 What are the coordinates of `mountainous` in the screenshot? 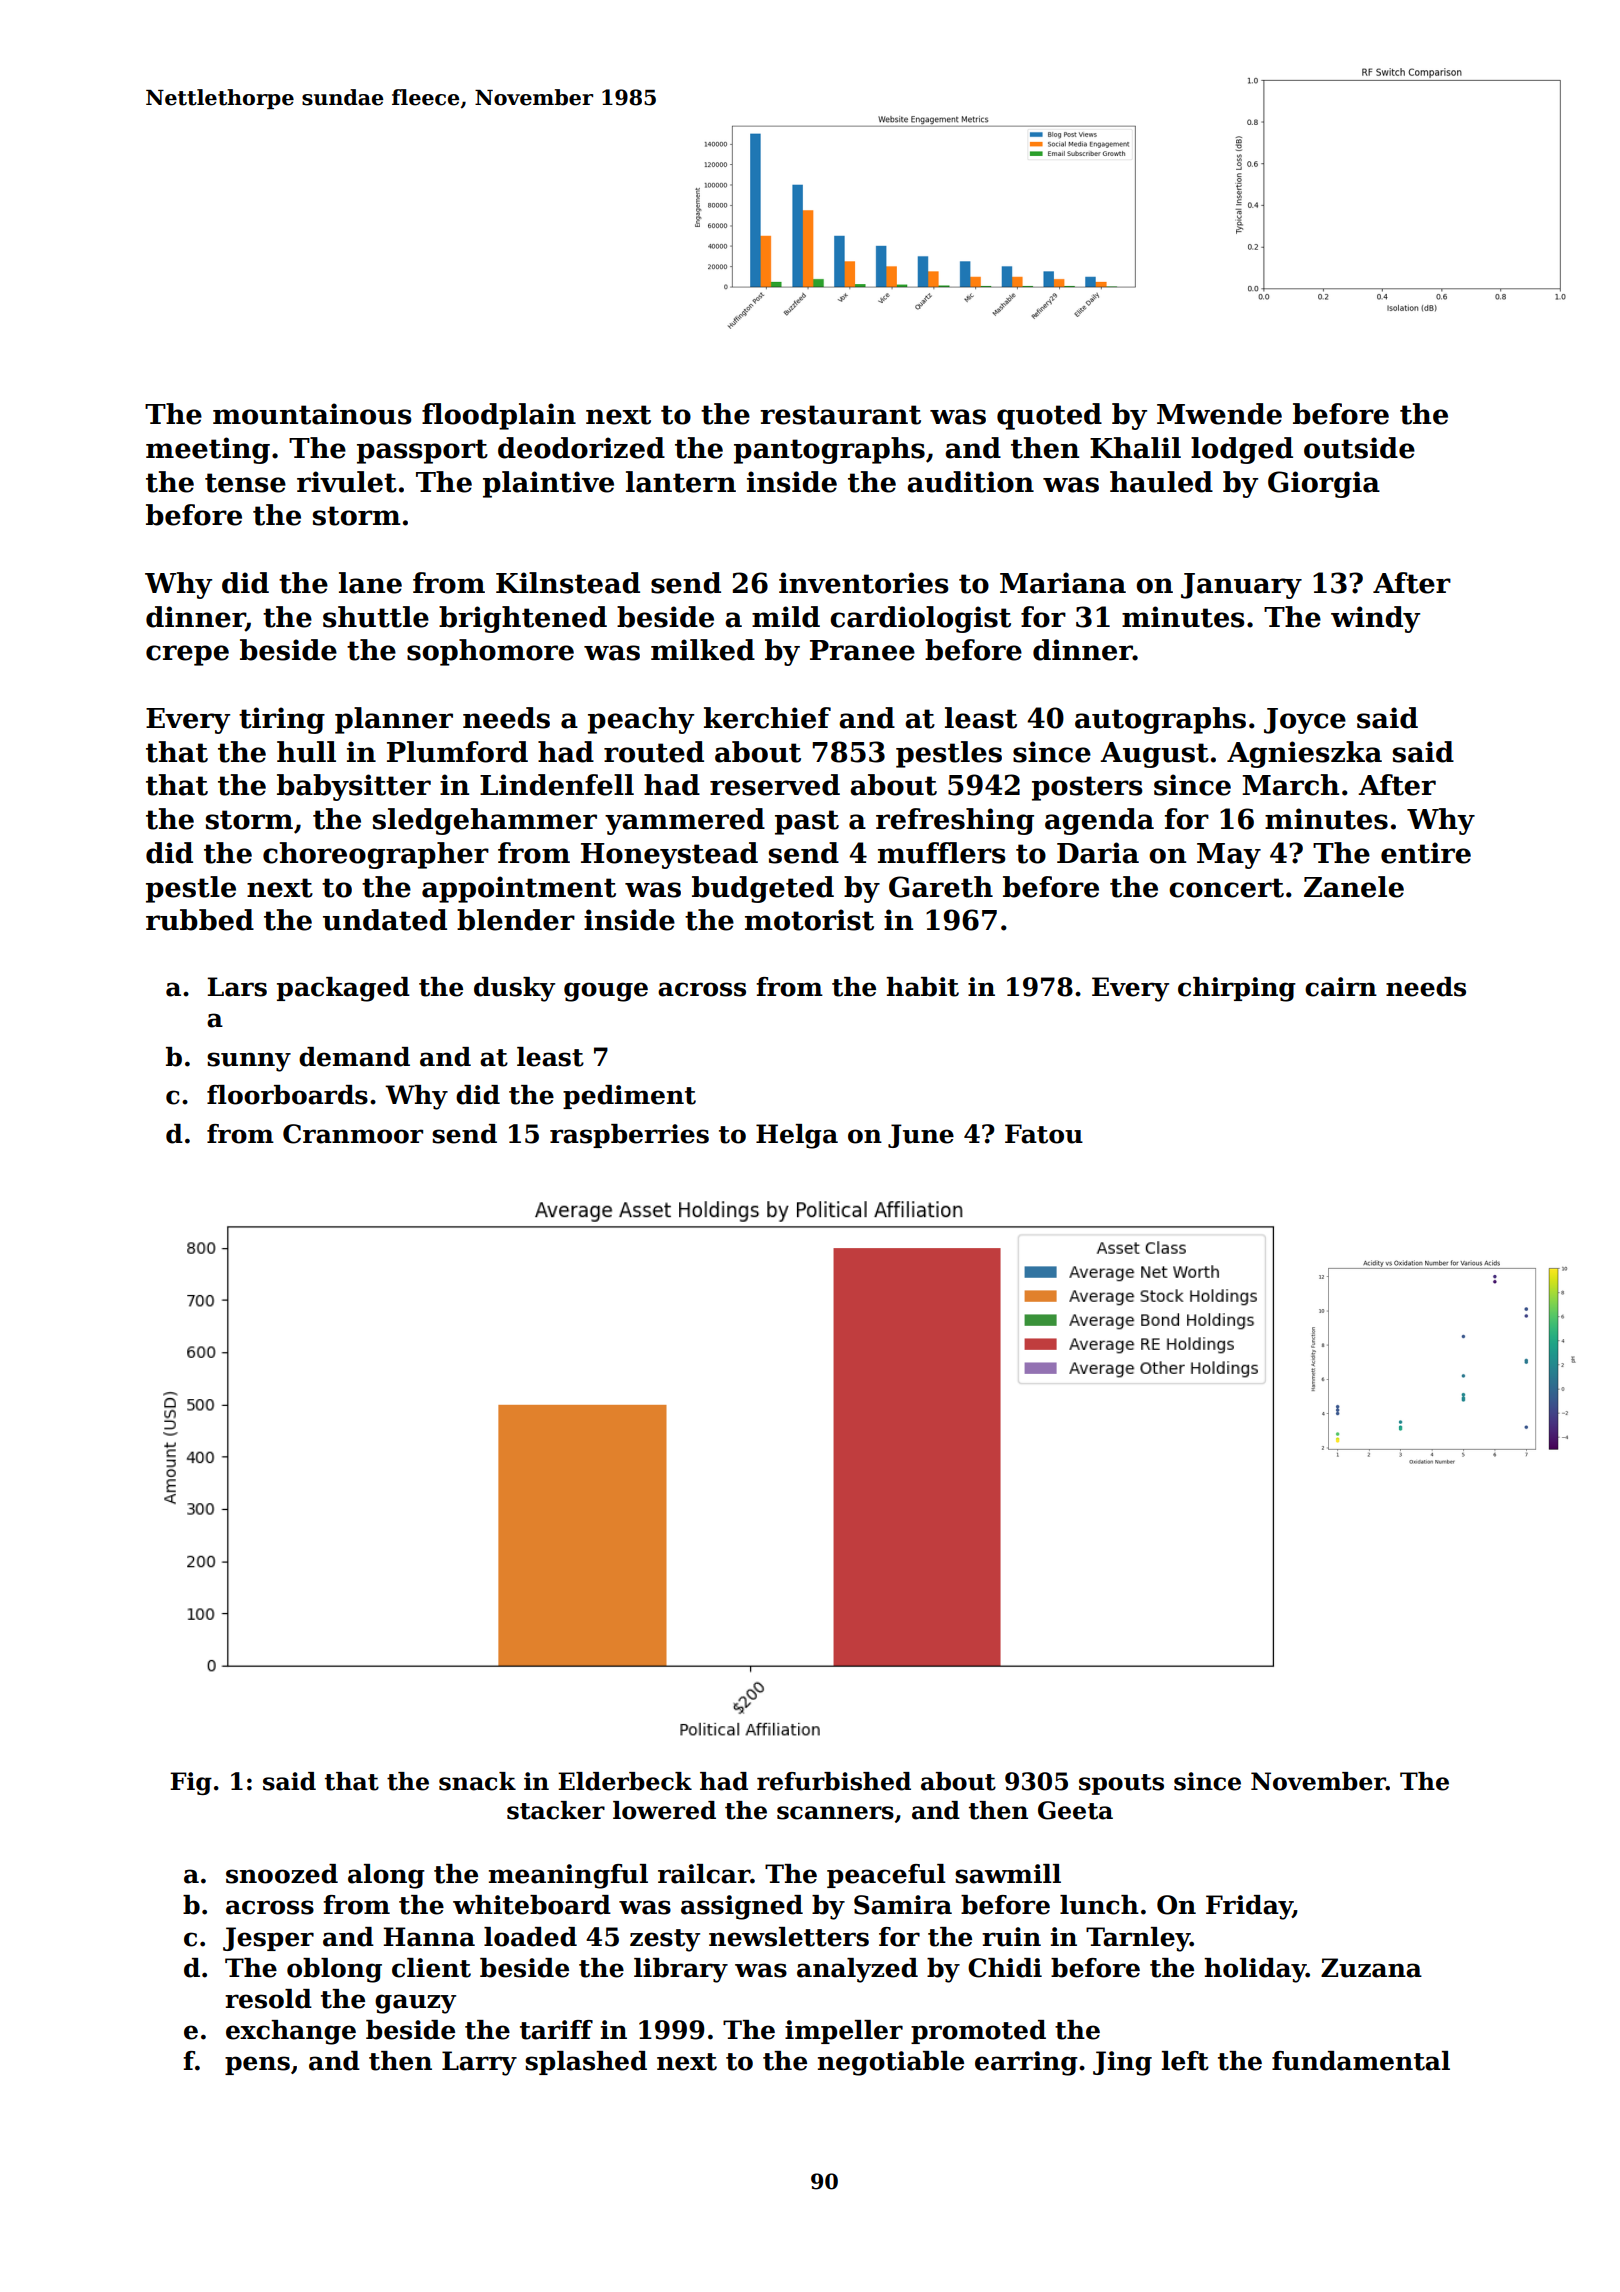 It's located at (312, 414).
